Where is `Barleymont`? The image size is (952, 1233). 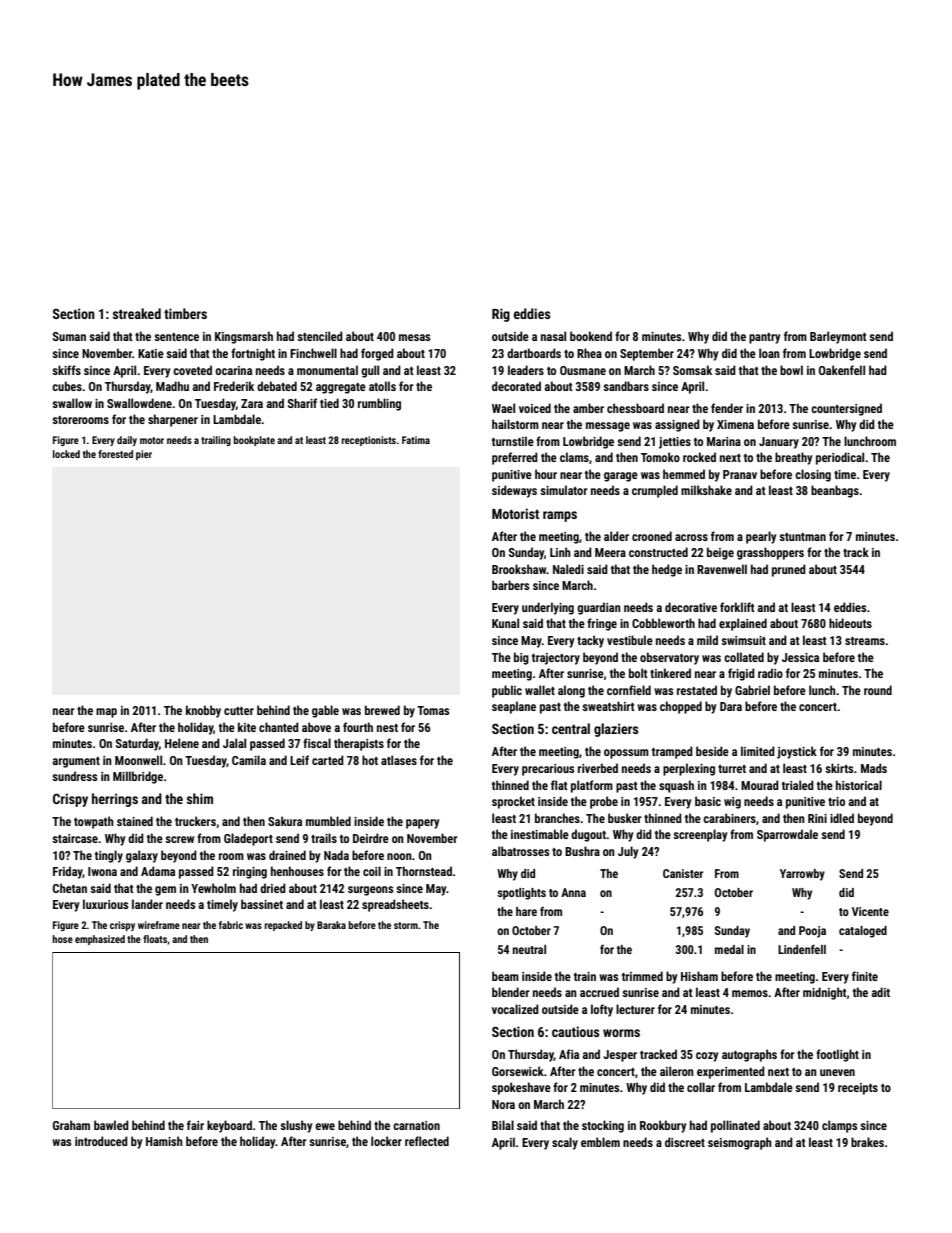 Barleymont is located at coordinates (838, 337).
